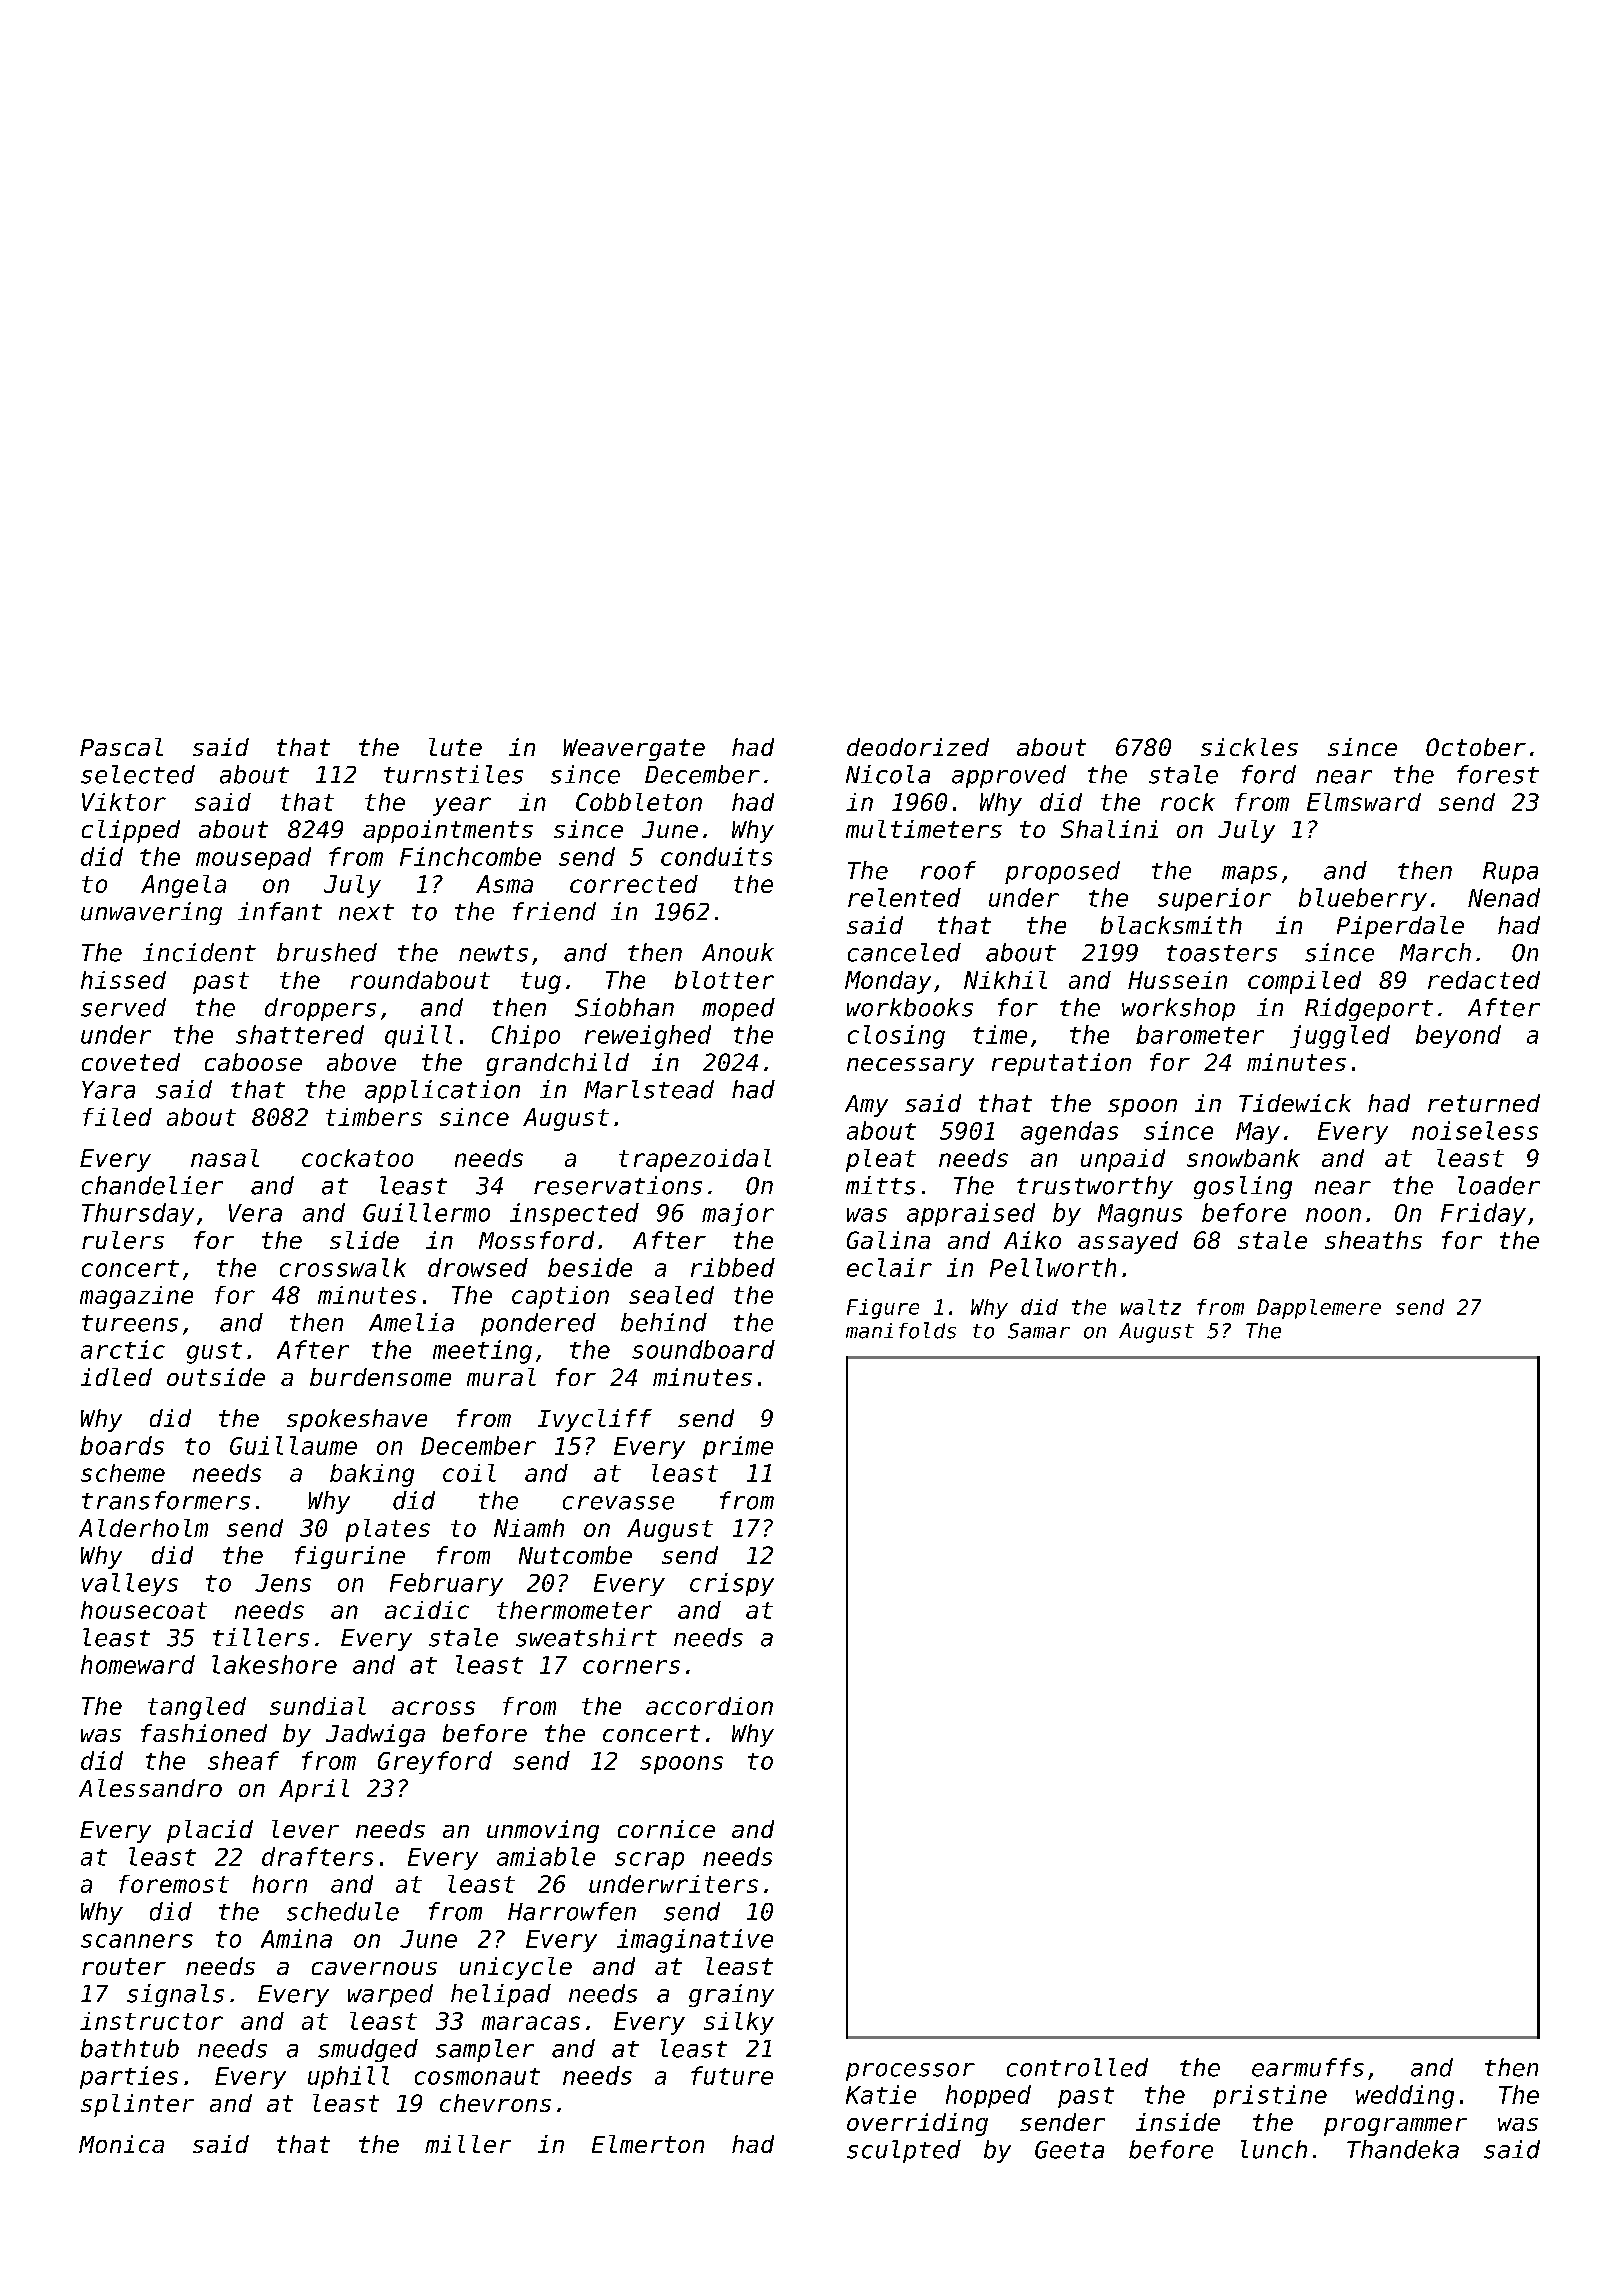  What do you see at coordinates (709, 1706) in the screenshot?
I see `accordion` at bounding box center [709, 1706].
